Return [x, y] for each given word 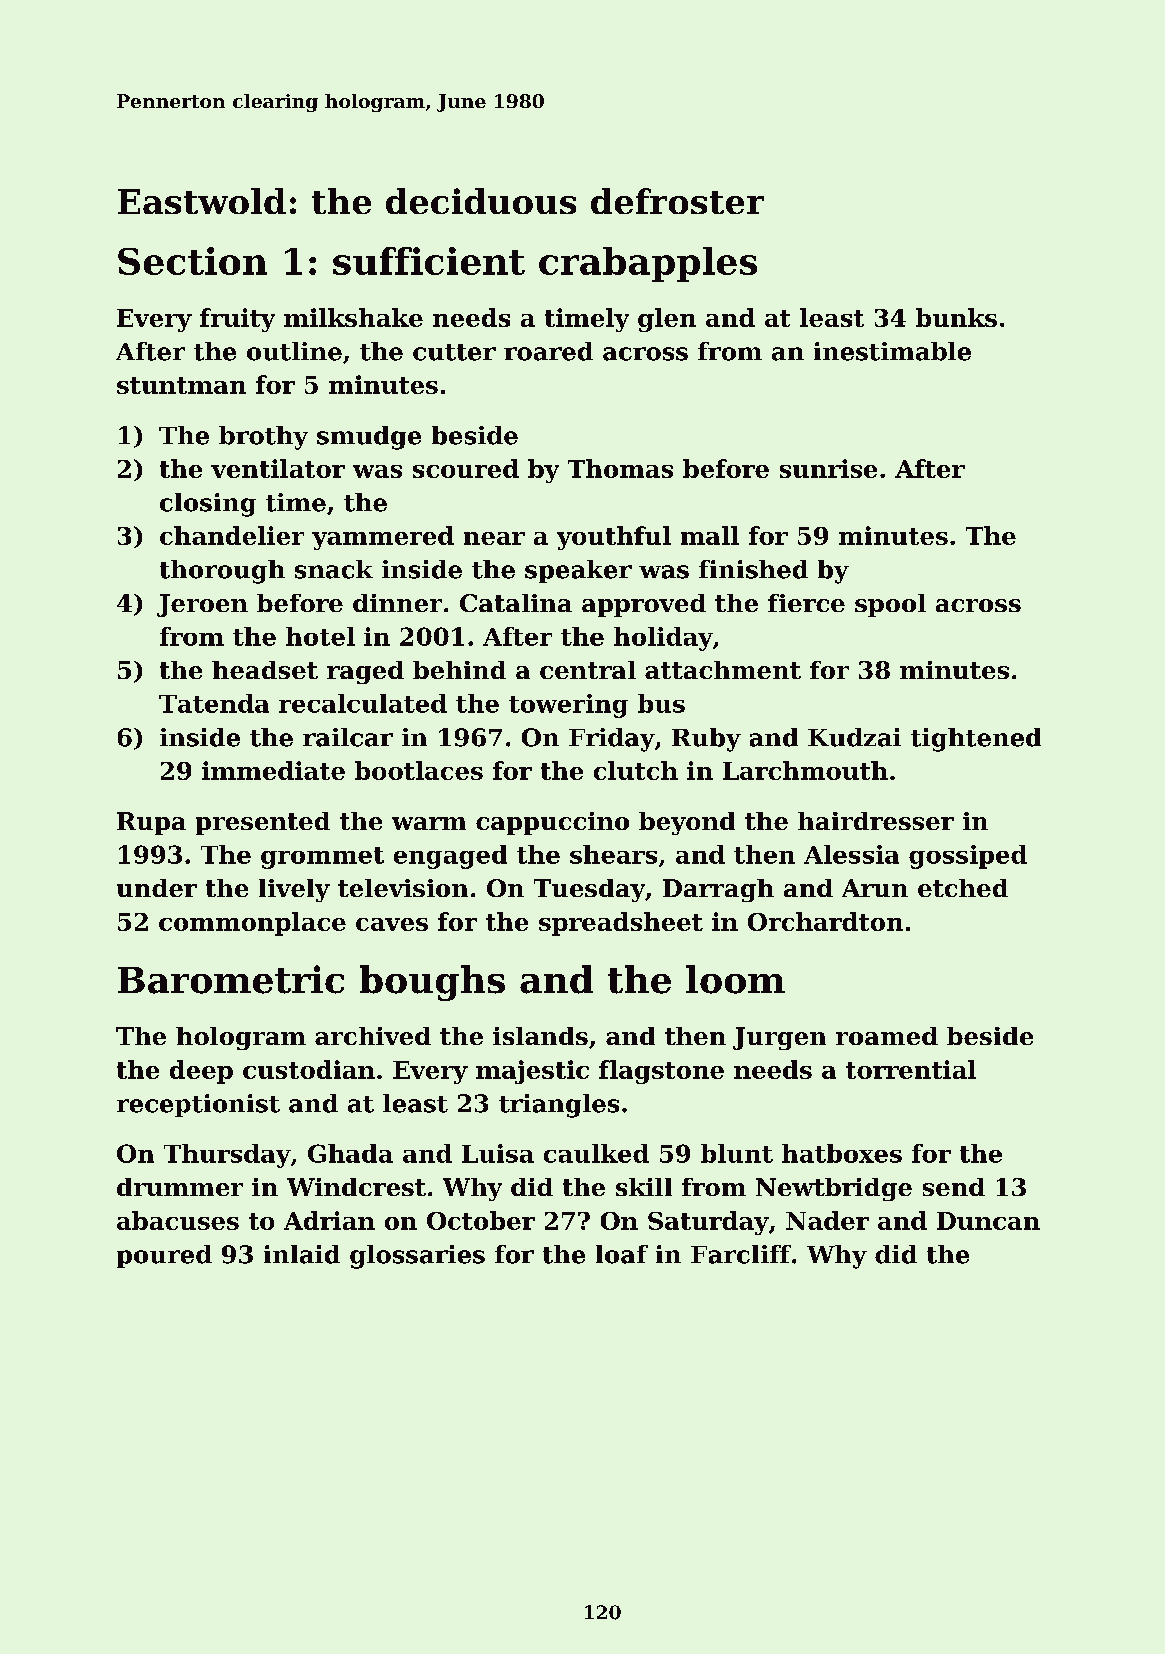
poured [164, 1256]
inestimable [892, 351]
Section [192, 261]
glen [667, 320]
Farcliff [741, 1254]
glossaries [417, 1257]
